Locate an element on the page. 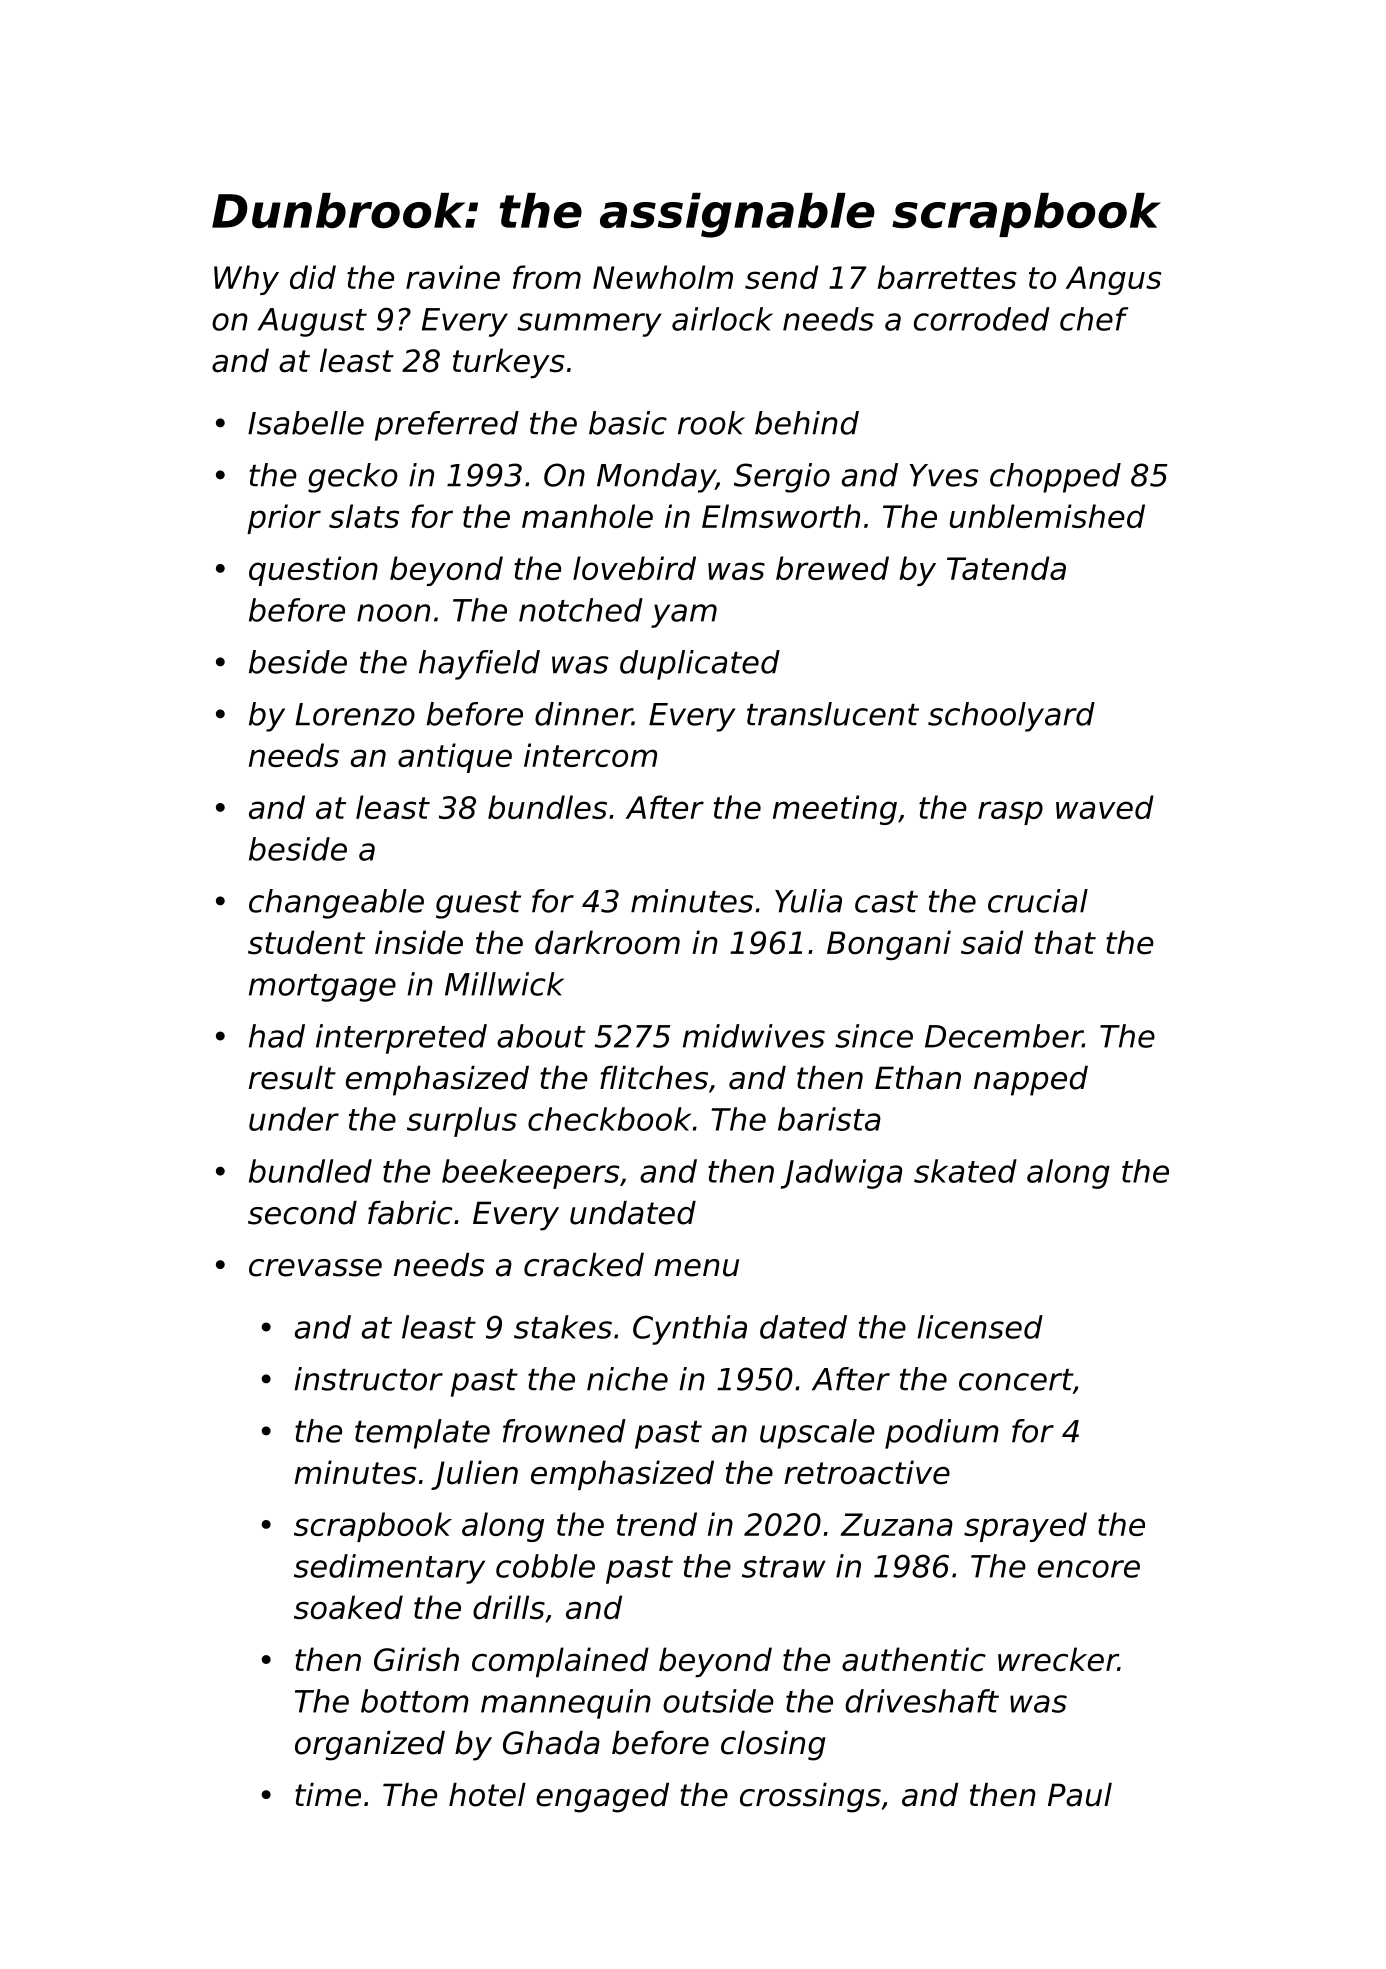 This document has height=1969, width=1386. Jadwiga is located at coordinates (841, 1174).
